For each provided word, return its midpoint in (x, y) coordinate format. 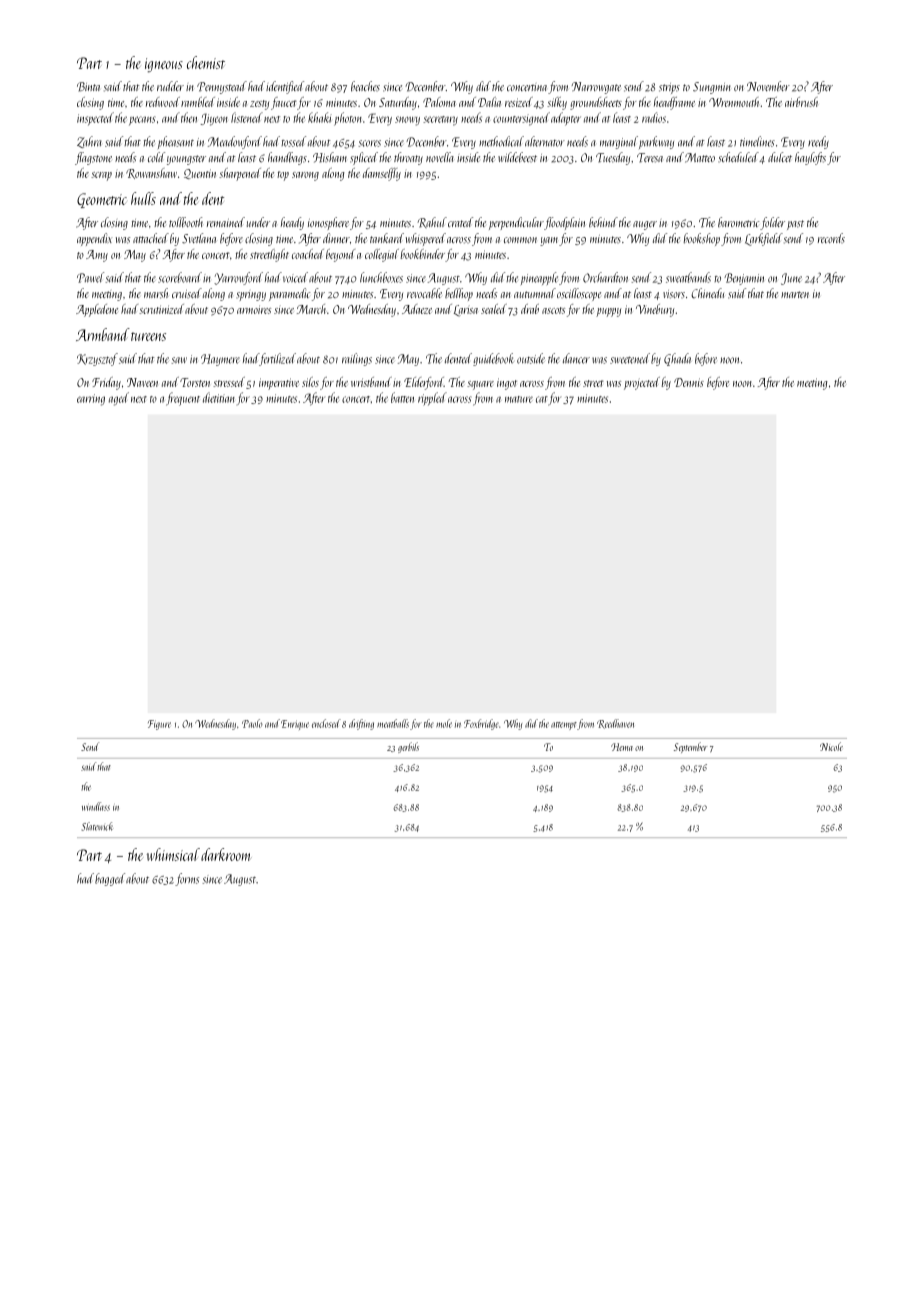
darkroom (225, 854)
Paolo (252, 723)
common (520, 240)
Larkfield (764, 239)
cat (542, 399)
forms (187, 879)
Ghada (677, 359)
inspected (95, 119)
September (690, 747)
